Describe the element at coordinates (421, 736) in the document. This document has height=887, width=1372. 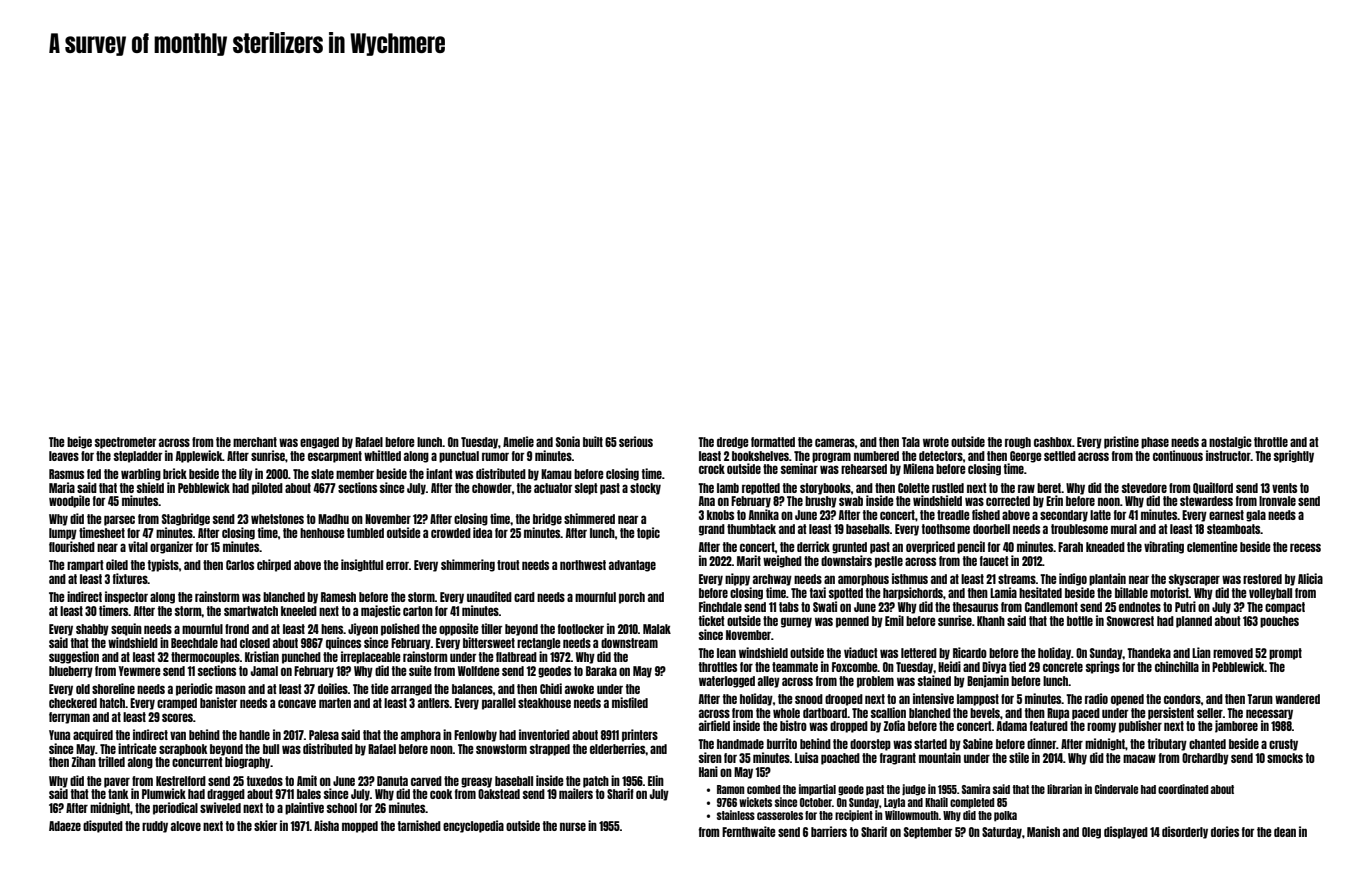
I see `amphora` at that location.
